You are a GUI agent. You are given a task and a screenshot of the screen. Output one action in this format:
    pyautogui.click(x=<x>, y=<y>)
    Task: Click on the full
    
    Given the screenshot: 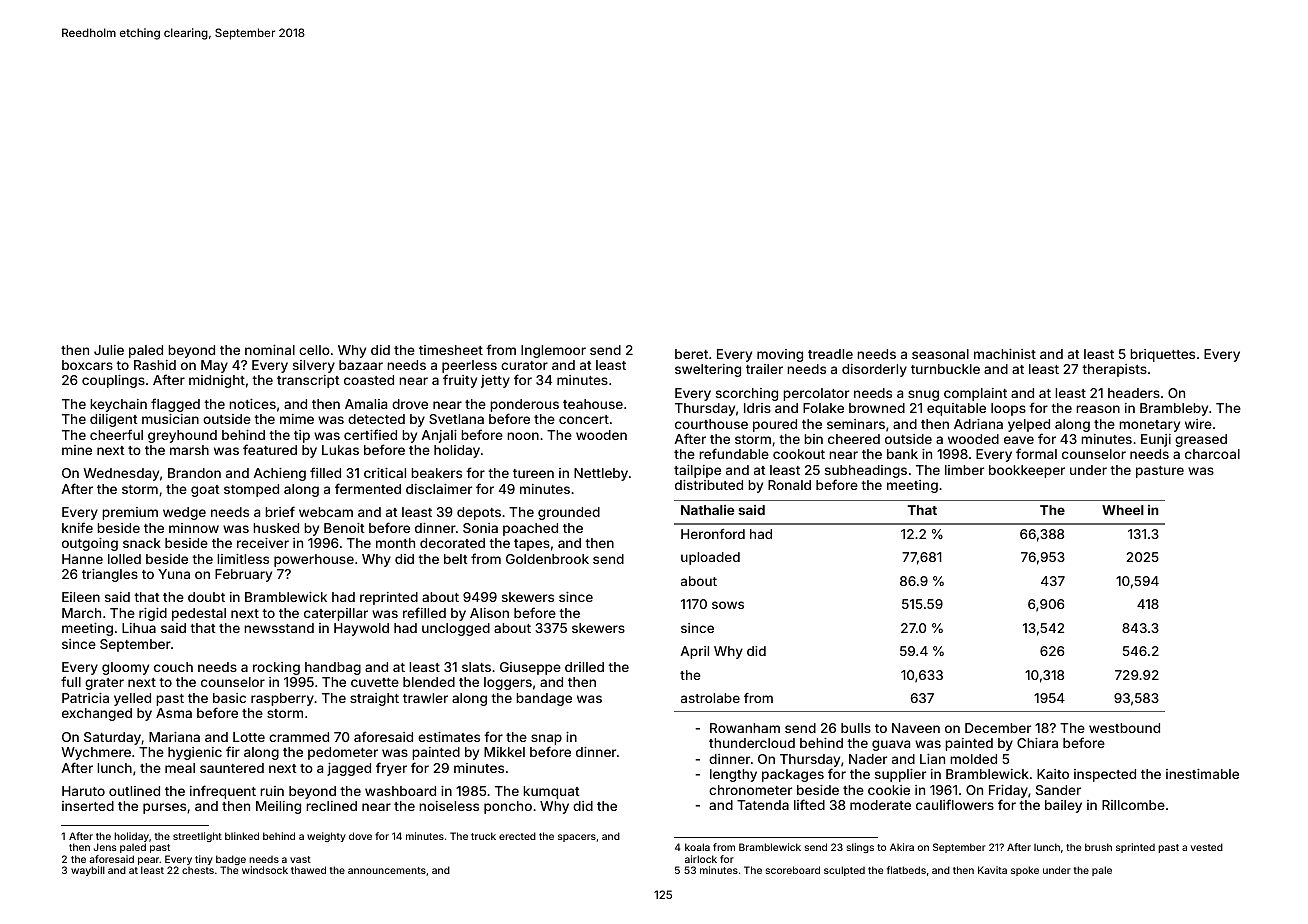 What is the action you would take?
    pyautogui.click(x=71, y=681)
